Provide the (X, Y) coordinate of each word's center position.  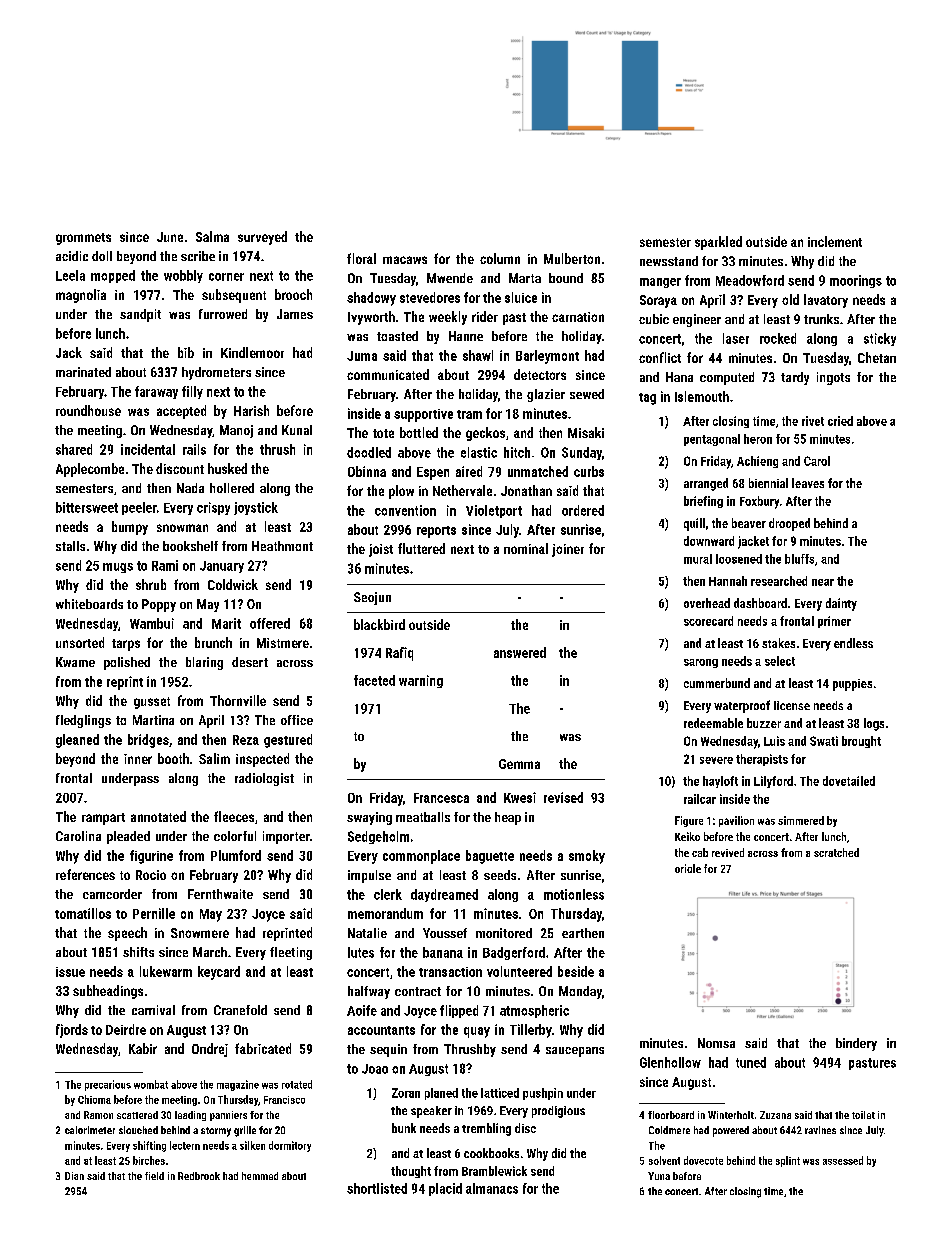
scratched (836, 852)
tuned (751, 1062)
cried (840, 421)
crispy (213, 508)
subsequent (234, 296)
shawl (478, 355)
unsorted (80, 642)
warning (421, 681)
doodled (369, 452)
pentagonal (712, 440)
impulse (369, 876)
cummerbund (717, 683)
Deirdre (126, 1029)
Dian (74, 1176)
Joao (375, 1069)
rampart (103, 819)
